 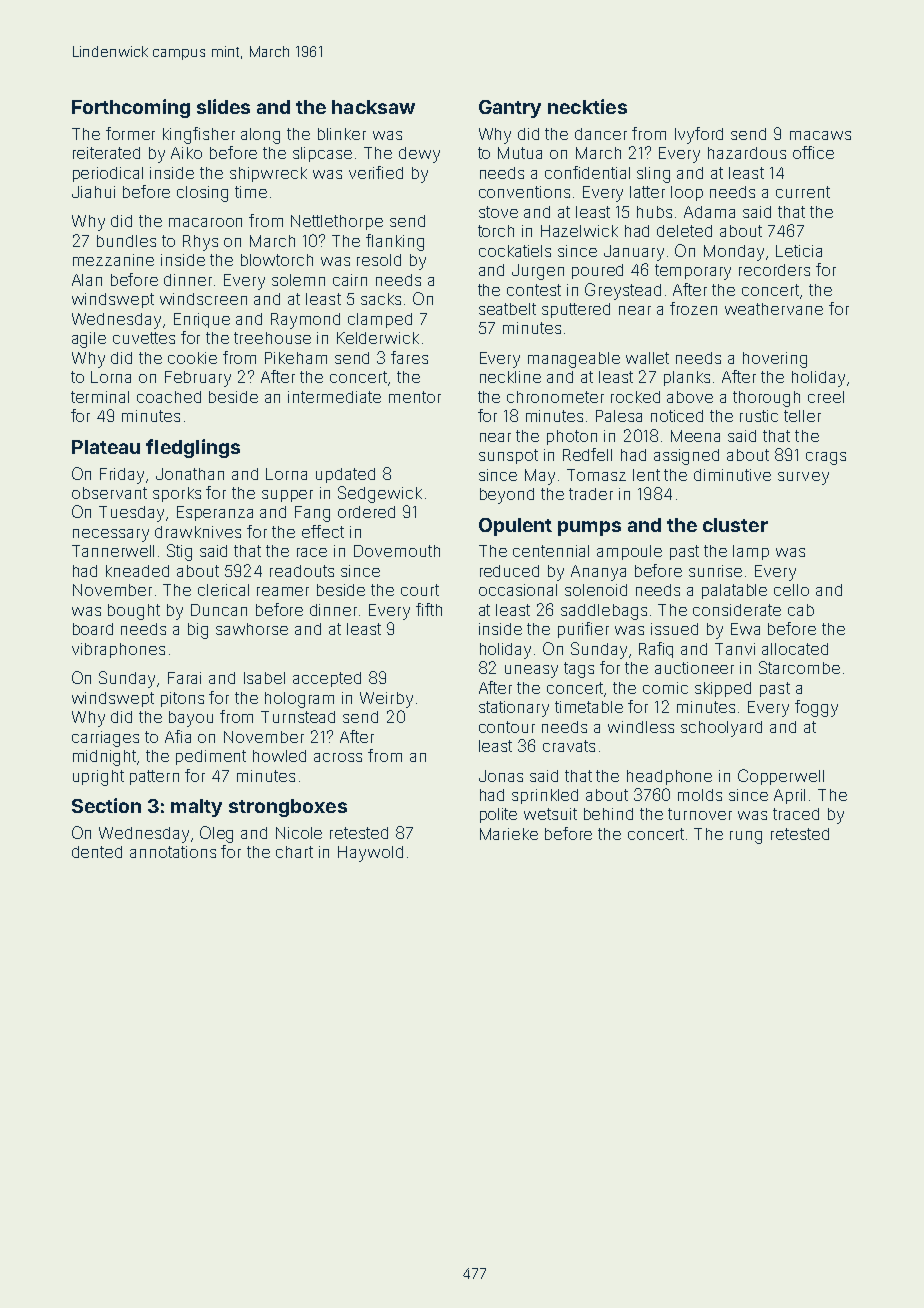 What do you see at coordinates (87, 280) in the screenshot?
I see `Alan` at bounding box center [87, 280].
